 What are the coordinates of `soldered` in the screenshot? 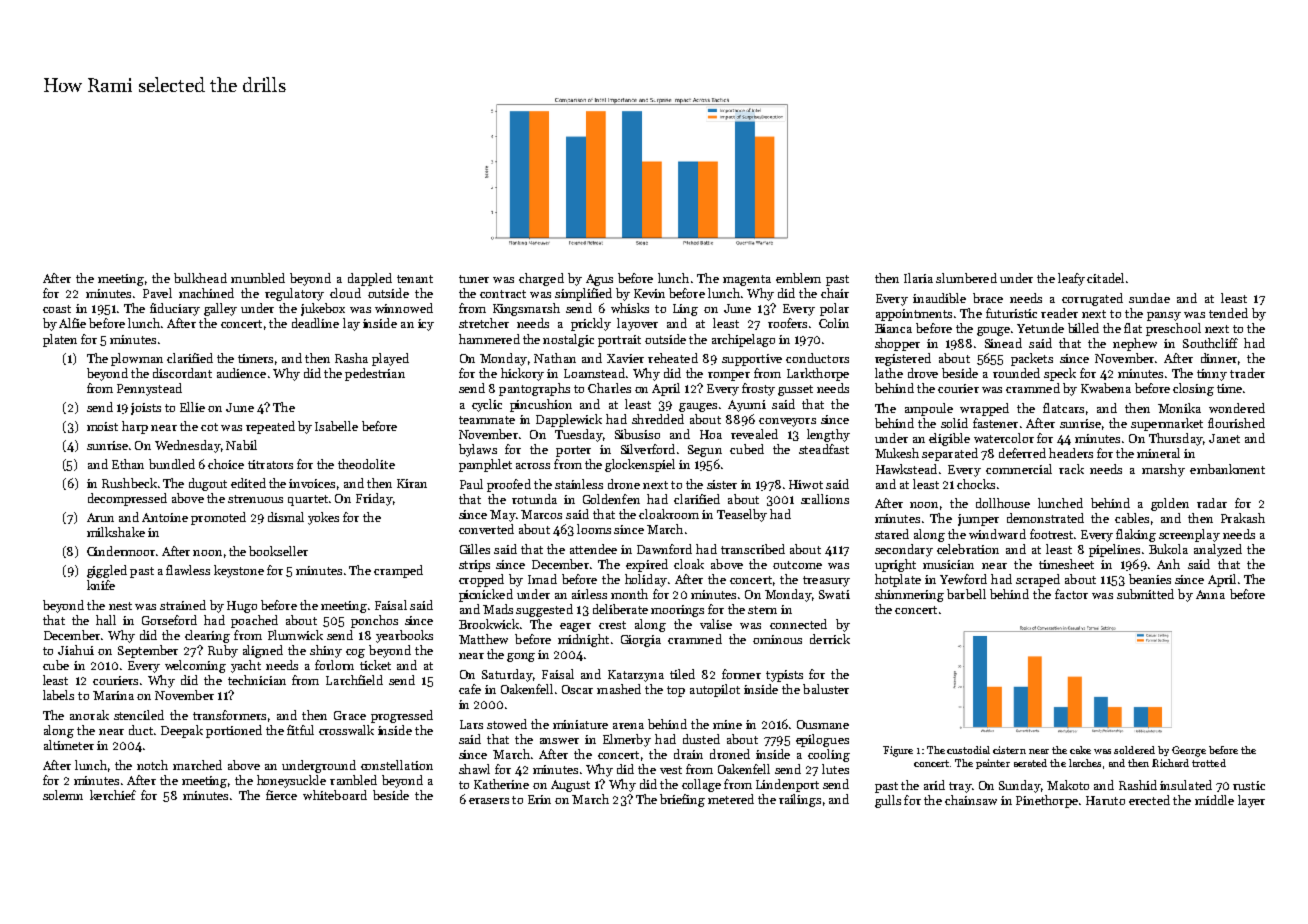 It's located at (1134, 750).
